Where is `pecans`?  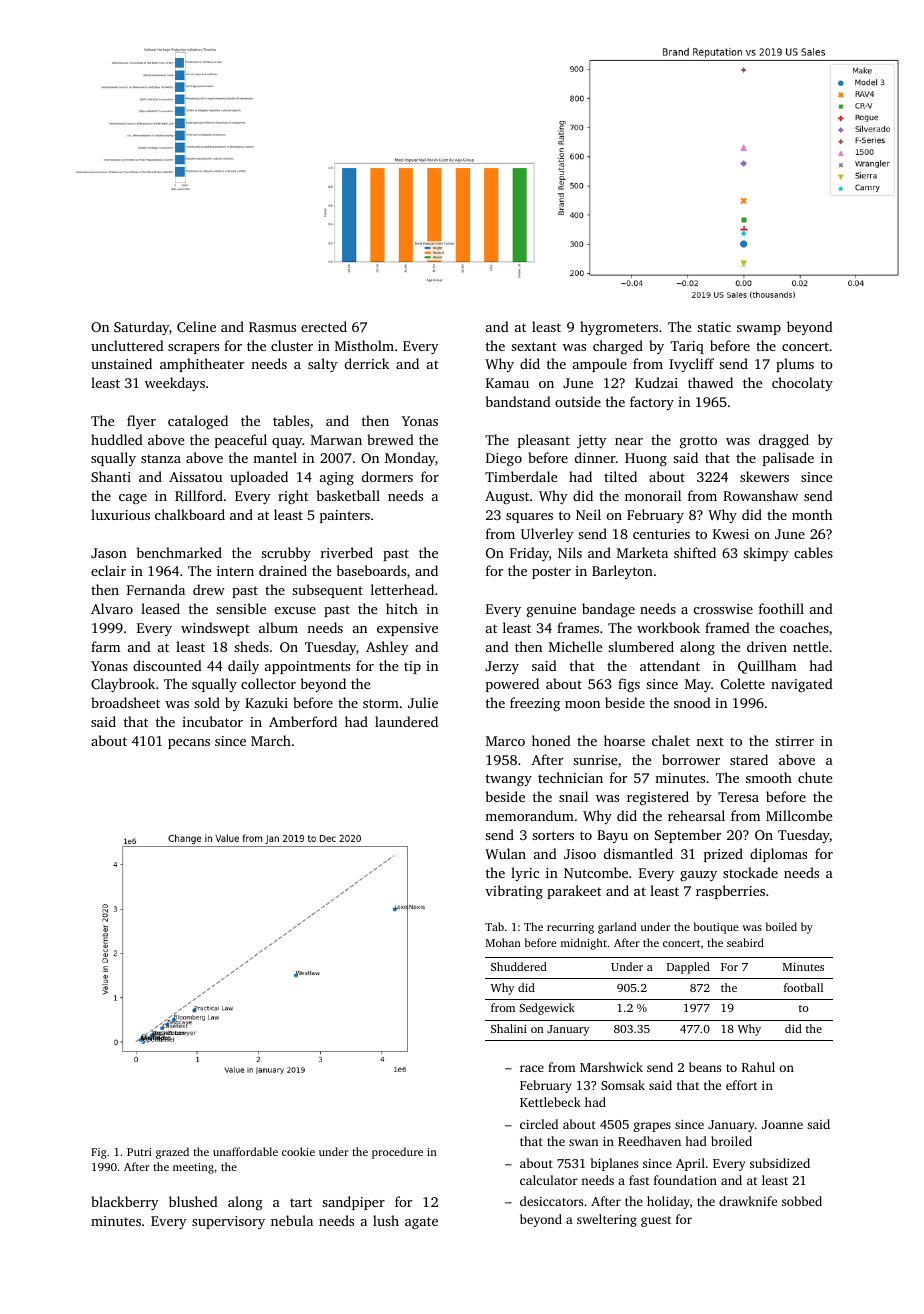
pecans is located at coordinates (189, 744).
